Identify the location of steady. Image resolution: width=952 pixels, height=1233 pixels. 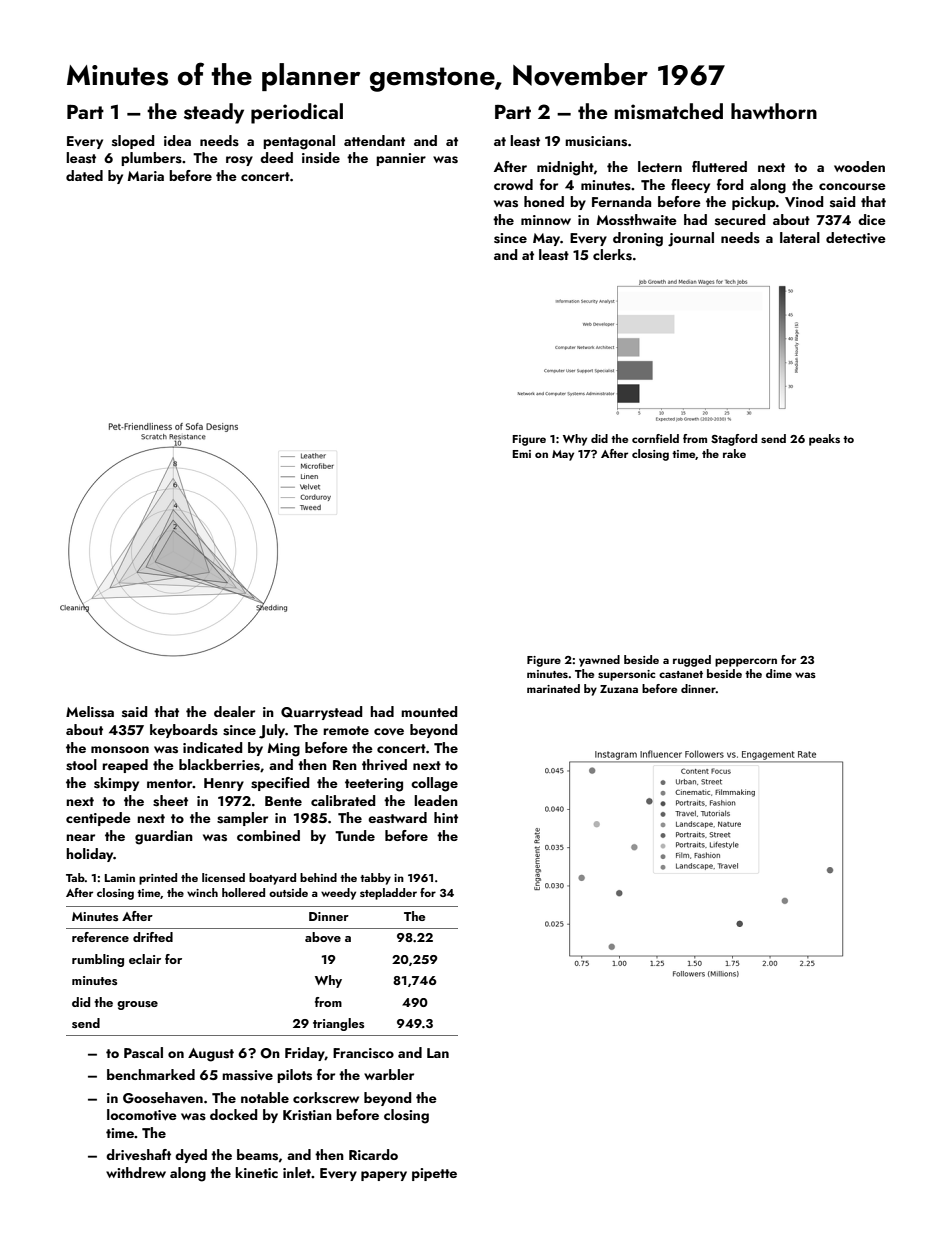
(214, 113).
